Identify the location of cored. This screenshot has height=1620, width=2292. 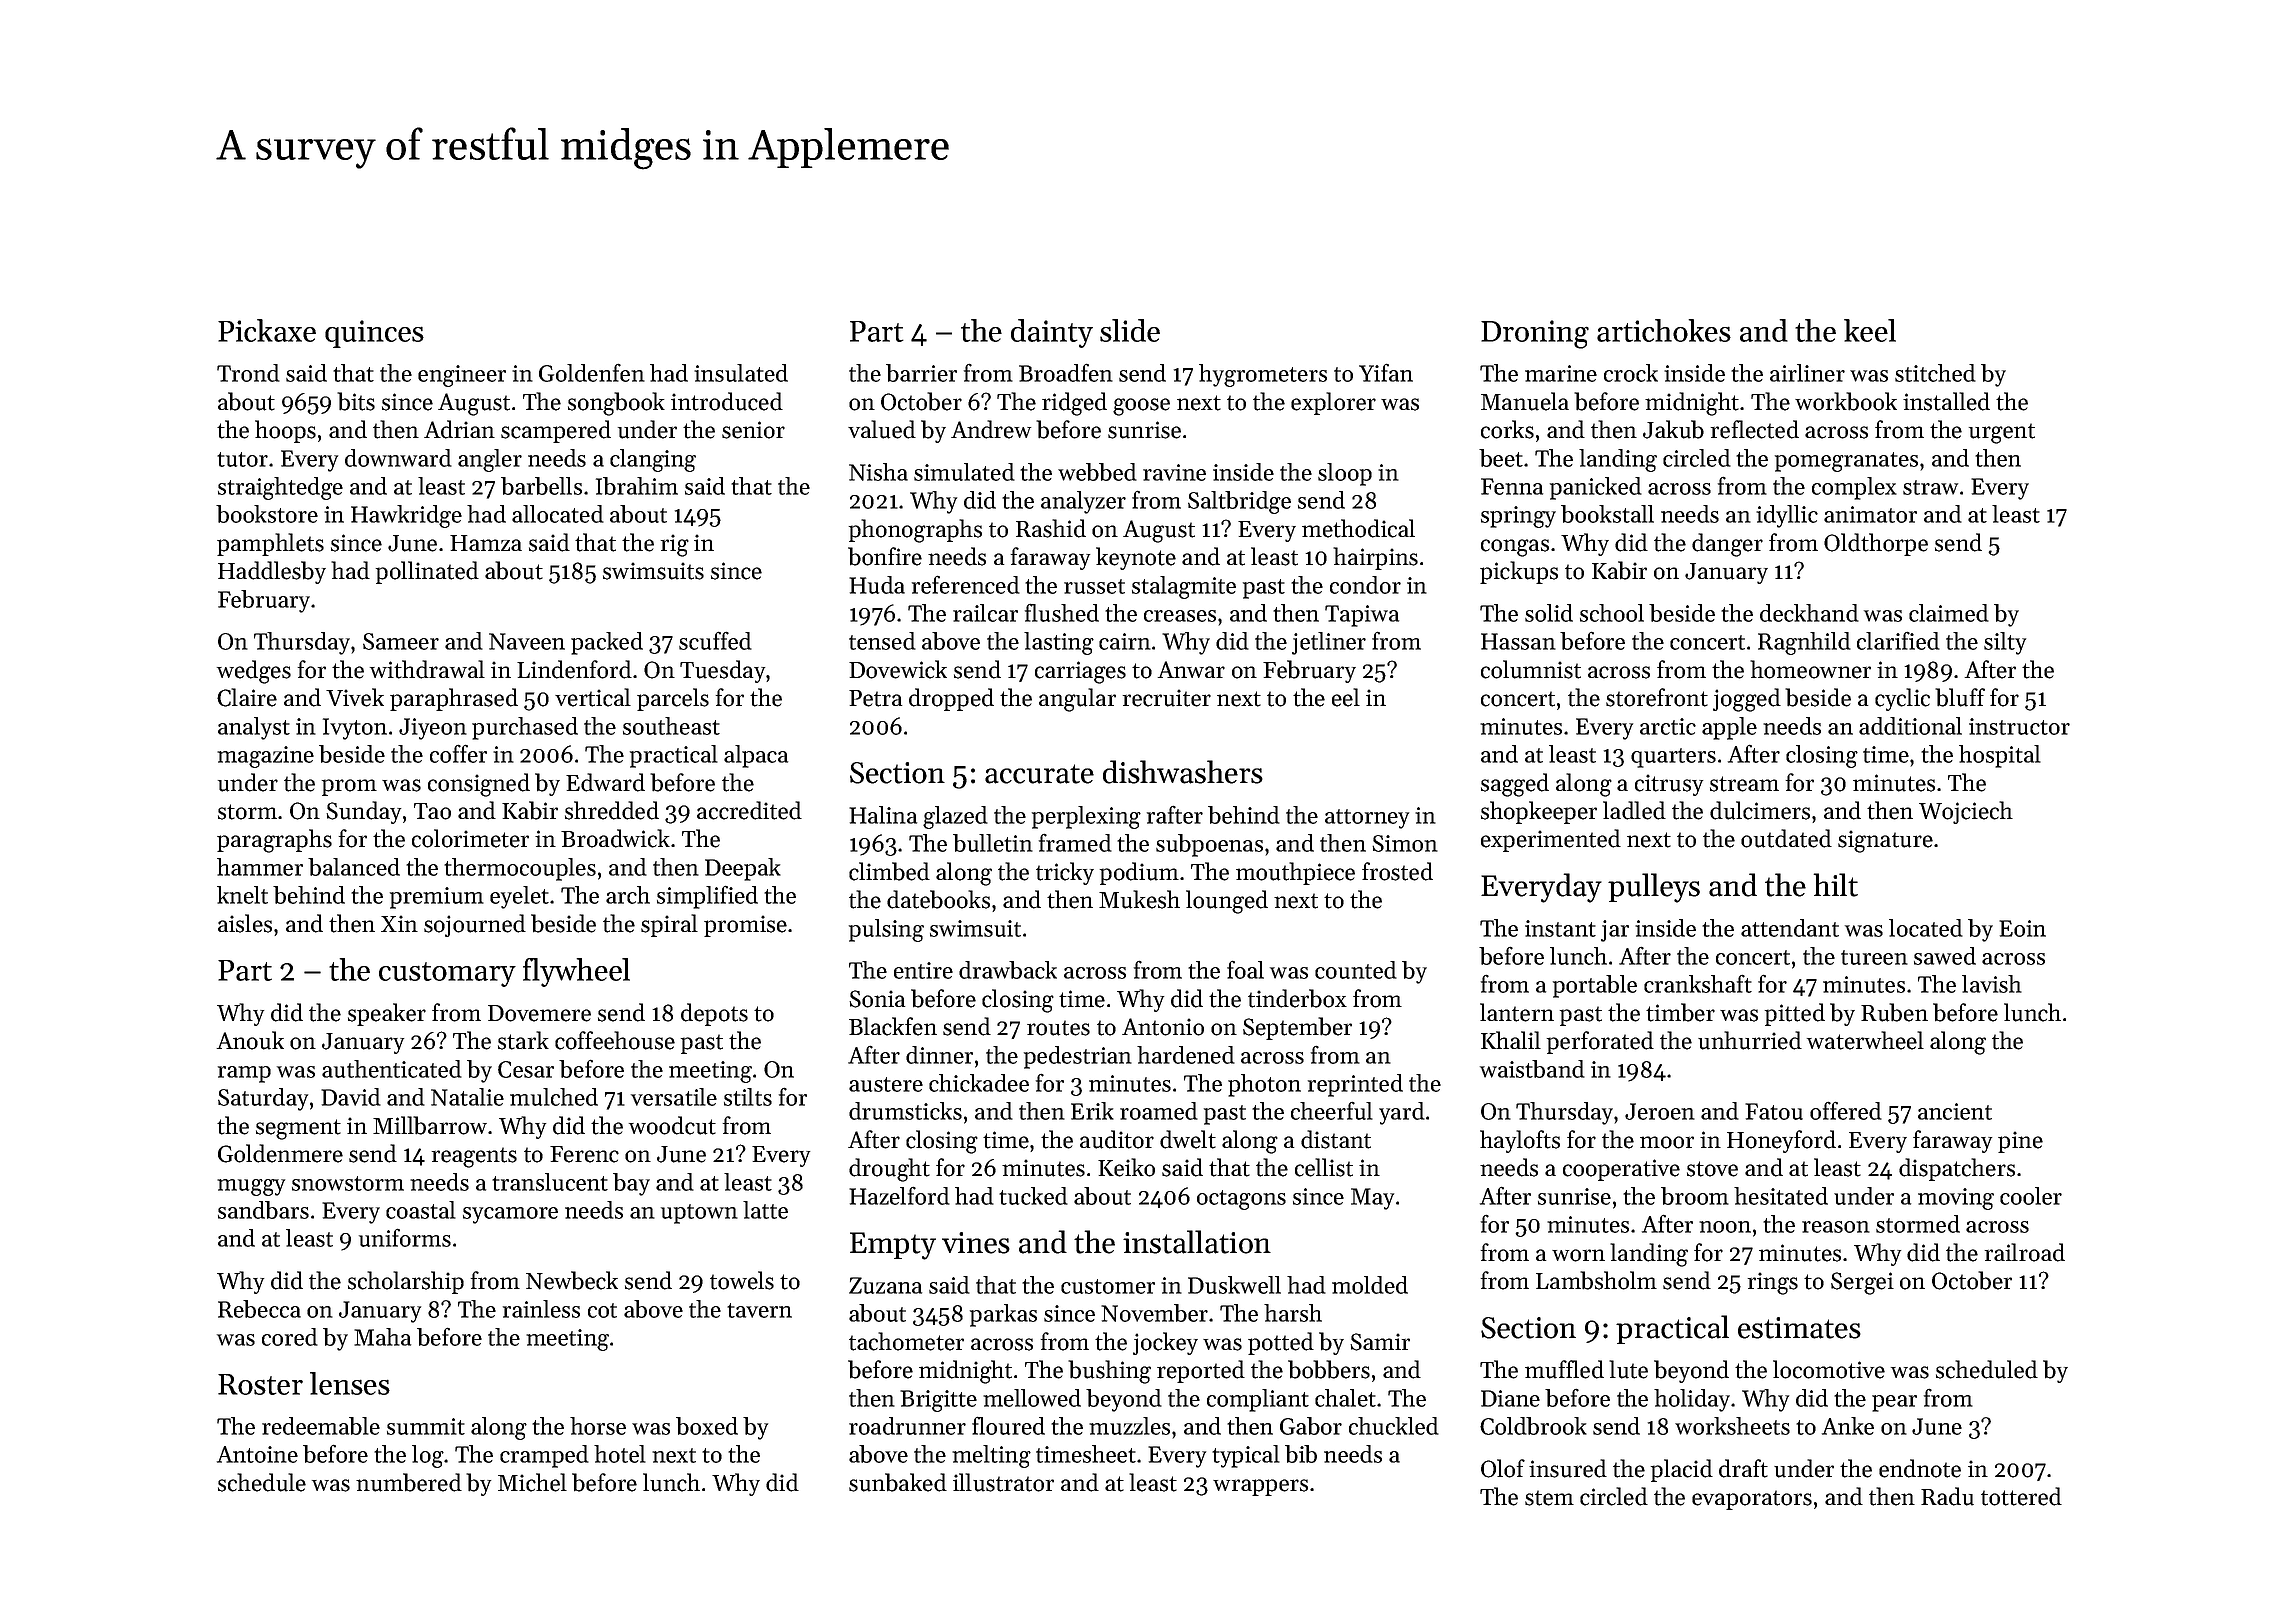
(290, 1337).
